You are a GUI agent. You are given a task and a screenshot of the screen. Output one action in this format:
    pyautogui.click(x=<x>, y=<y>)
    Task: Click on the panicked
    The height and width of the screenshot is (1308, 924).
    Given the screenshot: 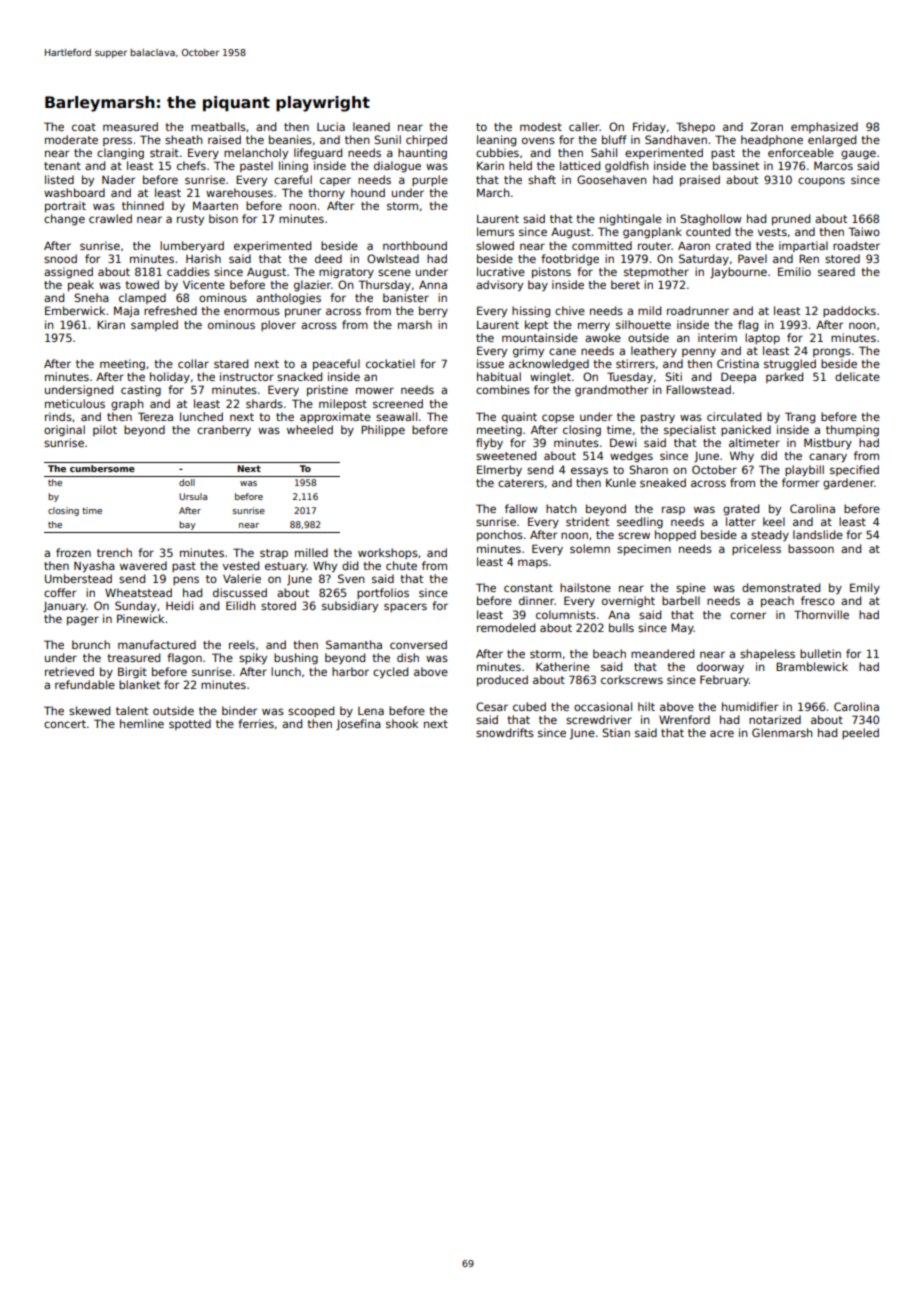 What is the action you would take?
    pyautogui.click(x=746, y=430)
